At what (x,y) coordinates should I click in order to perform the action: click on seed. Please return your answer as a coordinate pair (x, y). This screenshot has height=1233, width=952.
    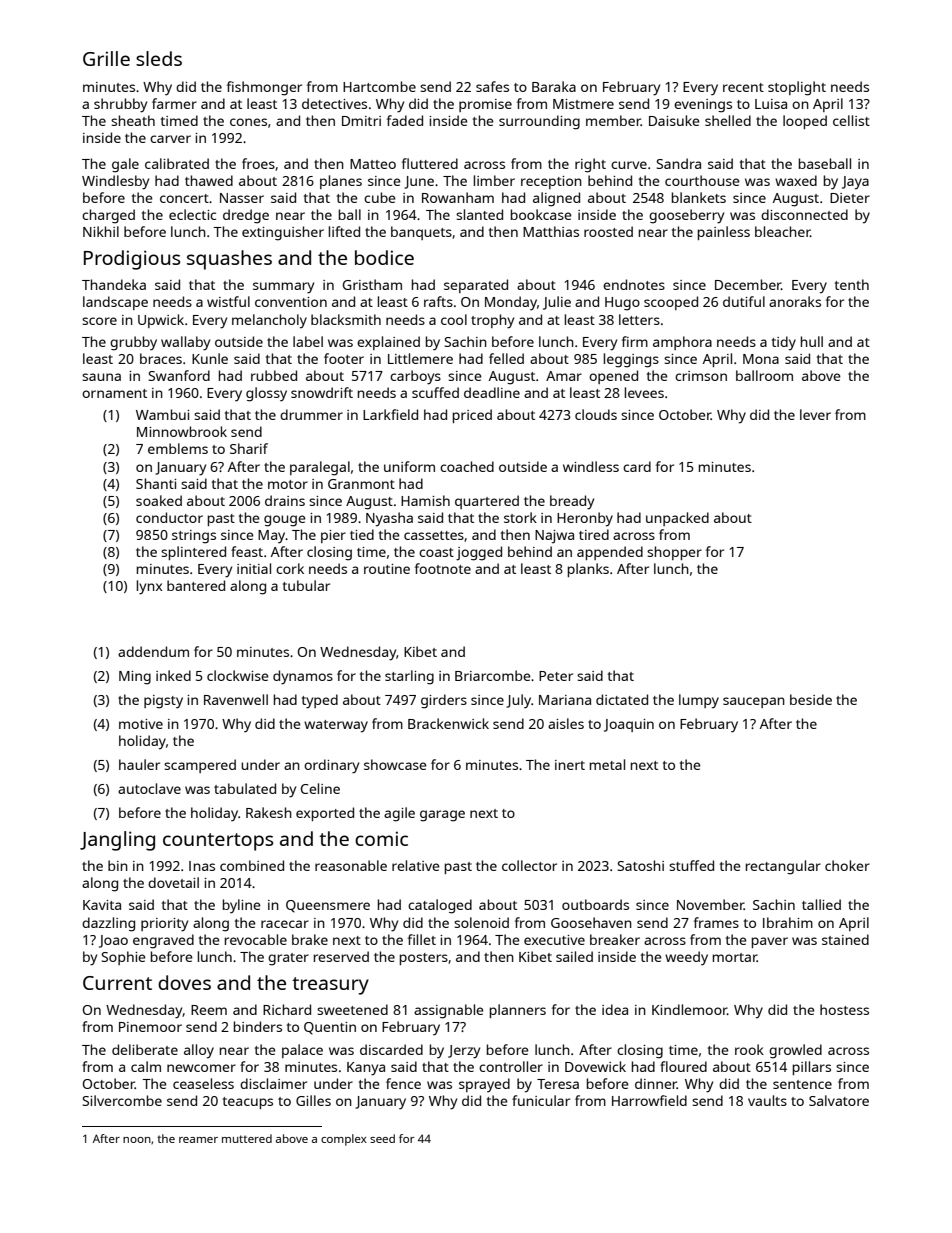
    Looking at the image, I should click on (382, 1138).
